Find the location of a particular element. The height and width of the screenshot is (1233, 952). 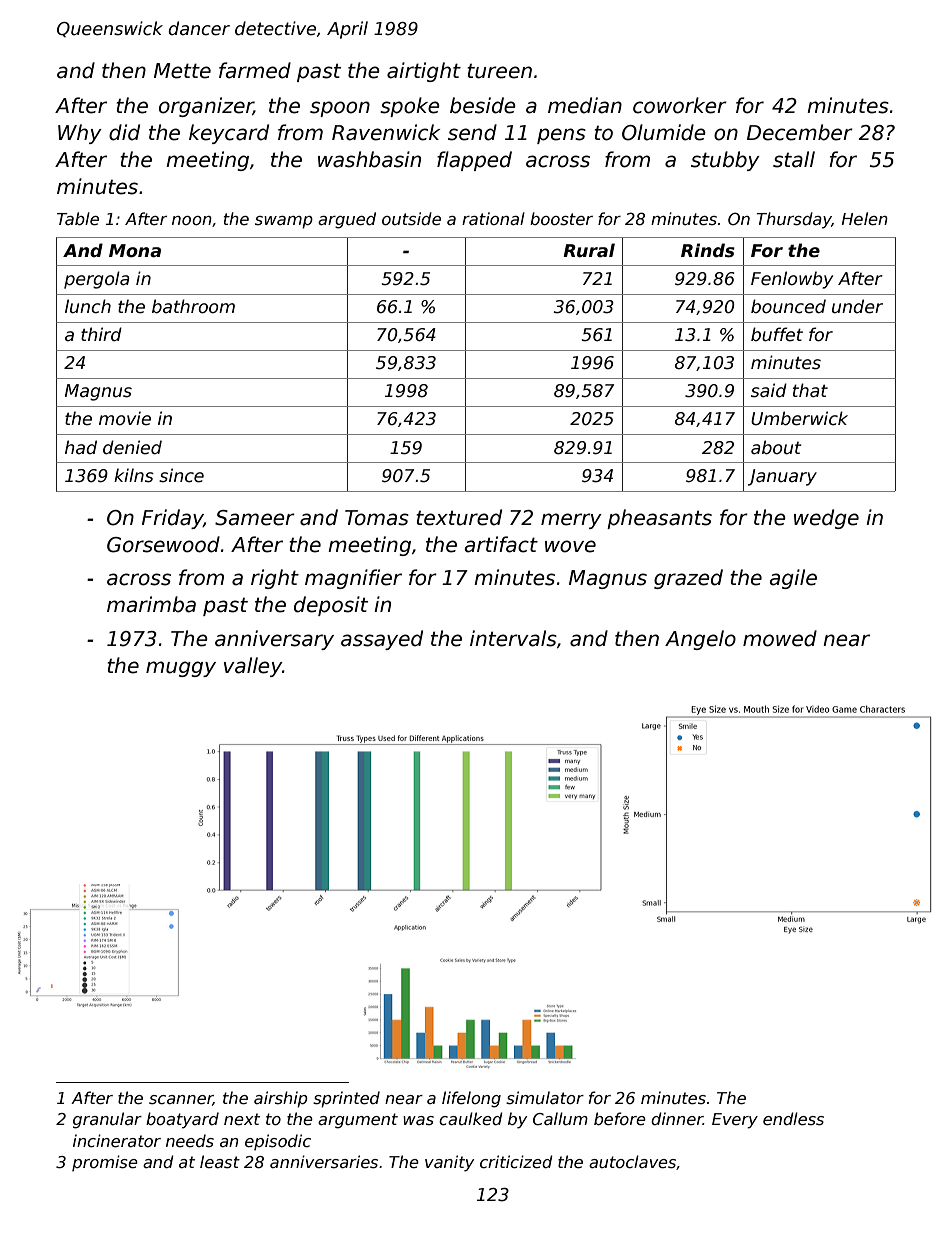

mowed is located at coordinates (780, 638).
